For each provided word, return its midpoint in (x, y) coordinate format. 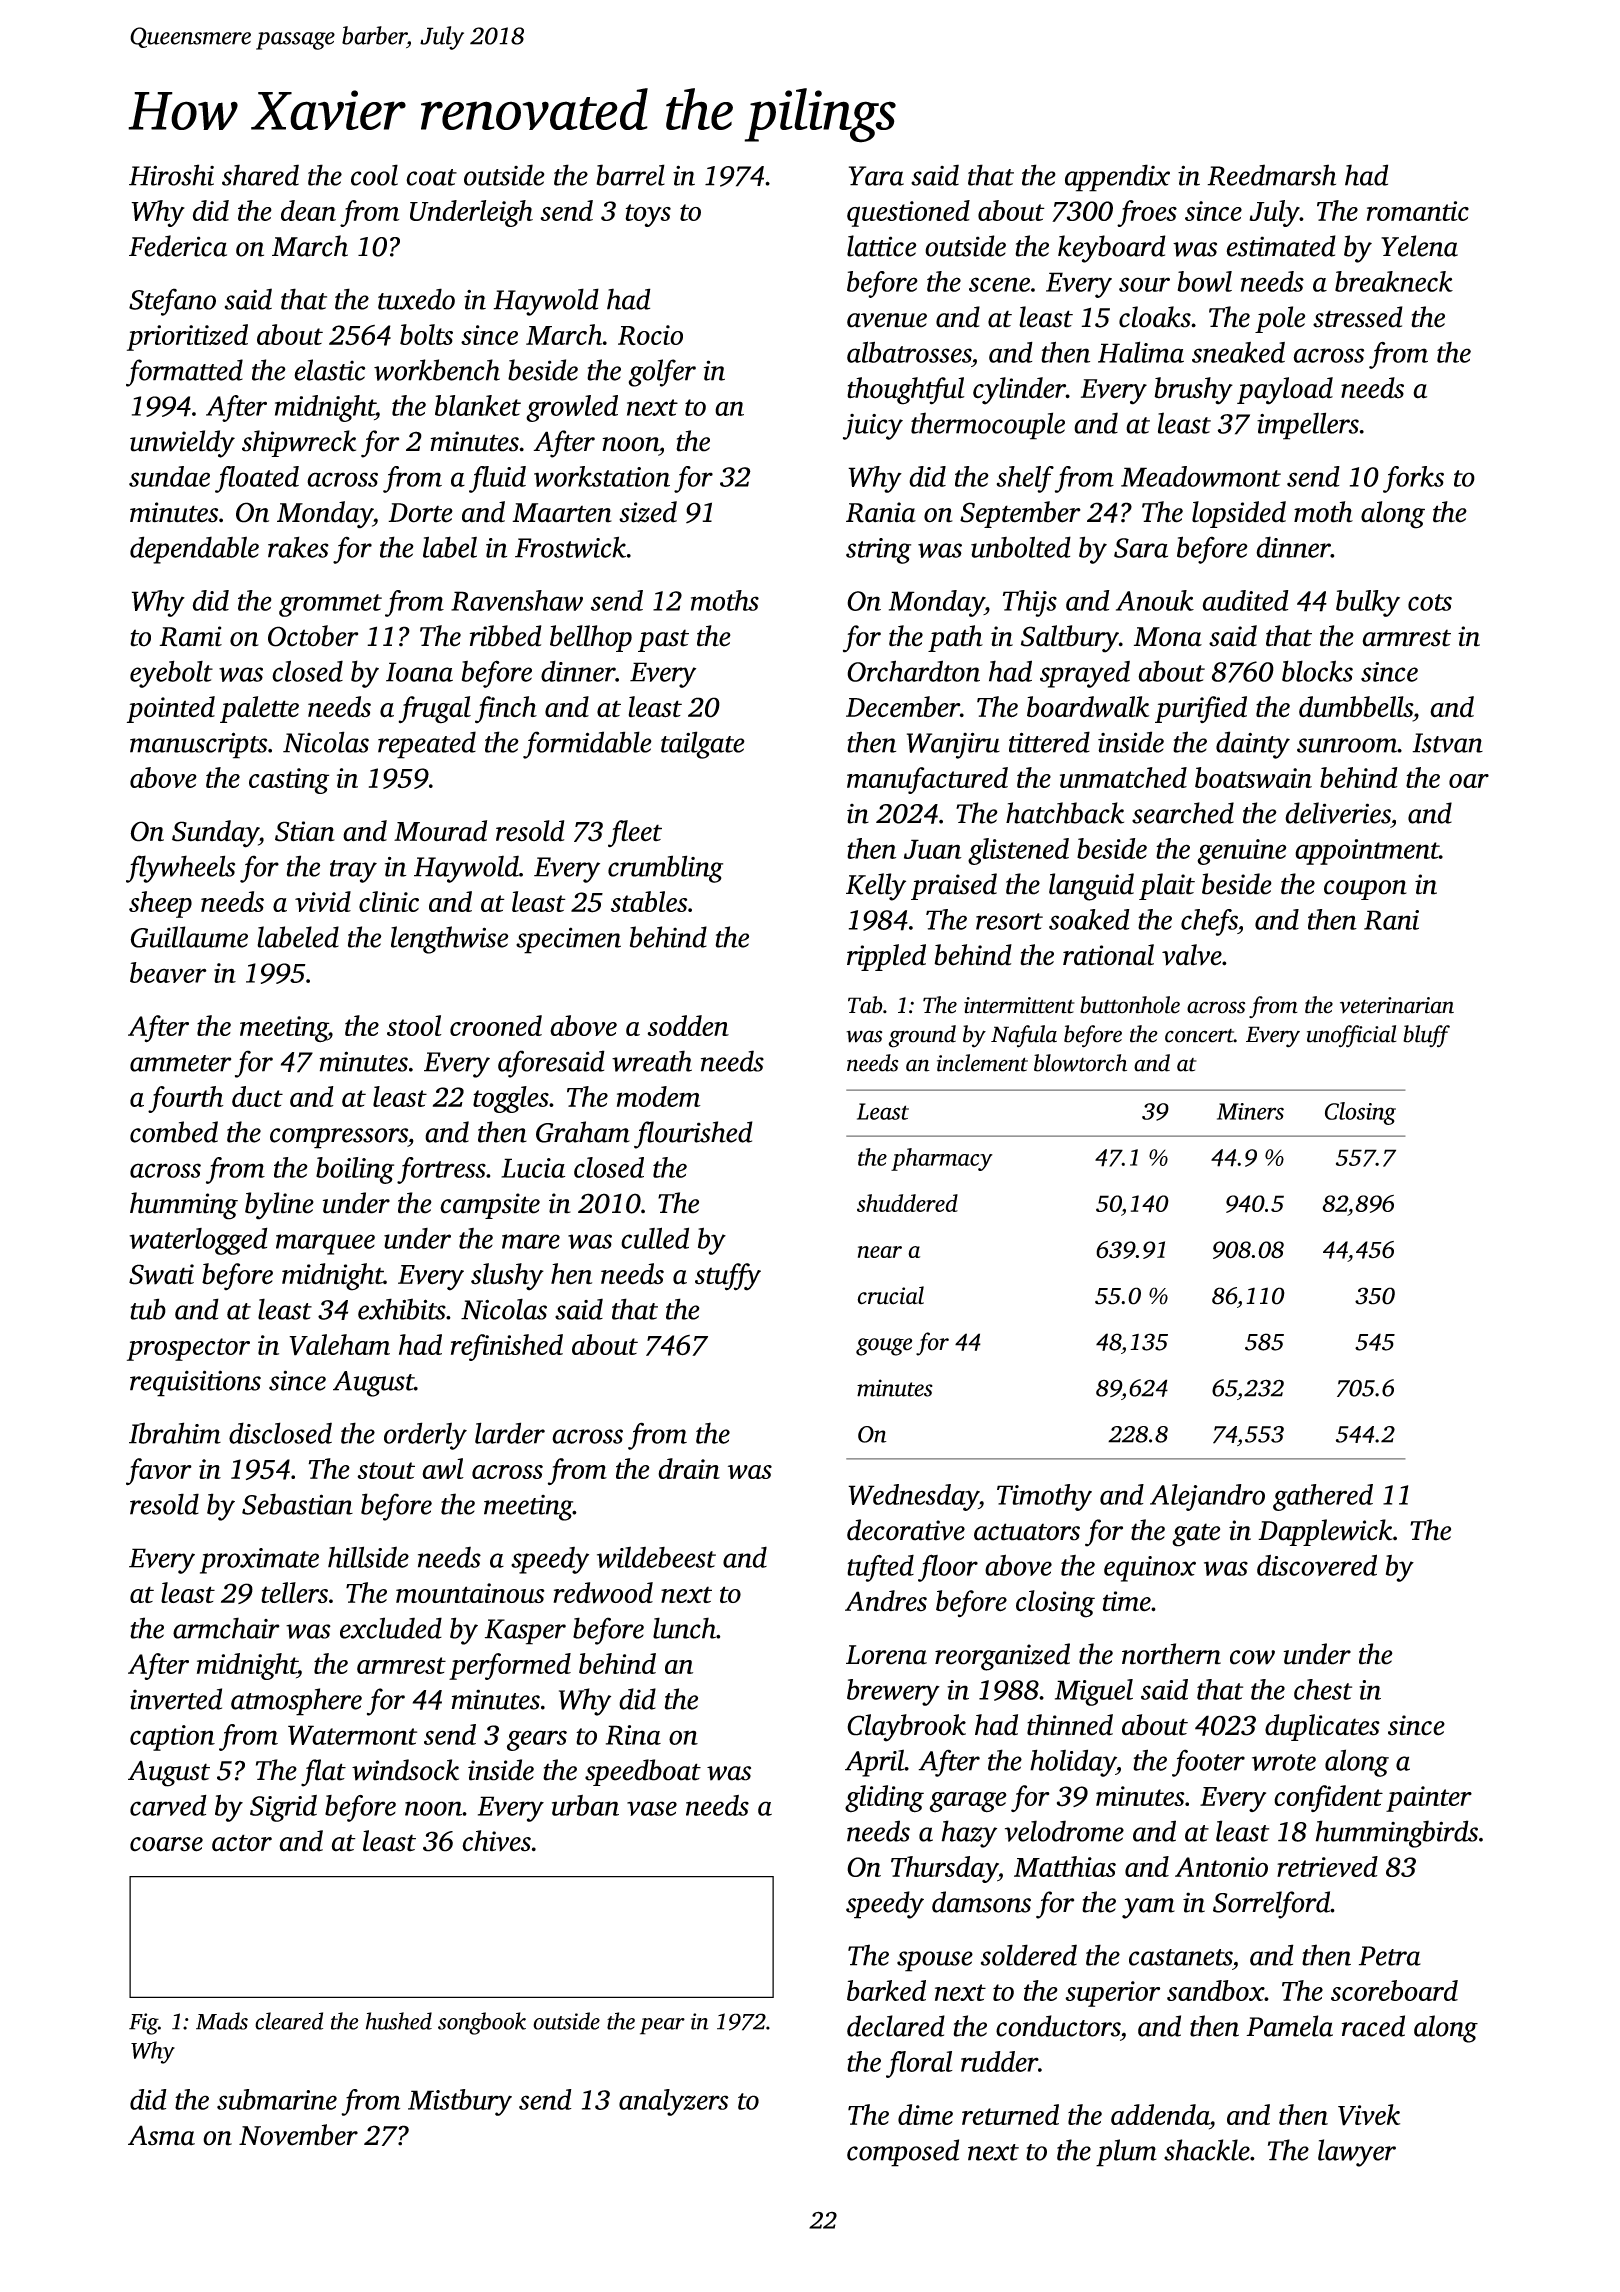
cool (374, 175)
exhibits (402, 1309)
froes (1147, 213)
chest (1323, 1689)
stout (386, 1470)
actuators (1027, 1532)
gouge (884, 1347)
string (878, 551)
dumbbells (1356, 707)
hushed (399, 2021)
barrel (630, 175)
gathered (1323, 1497)
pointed (171, 709)
